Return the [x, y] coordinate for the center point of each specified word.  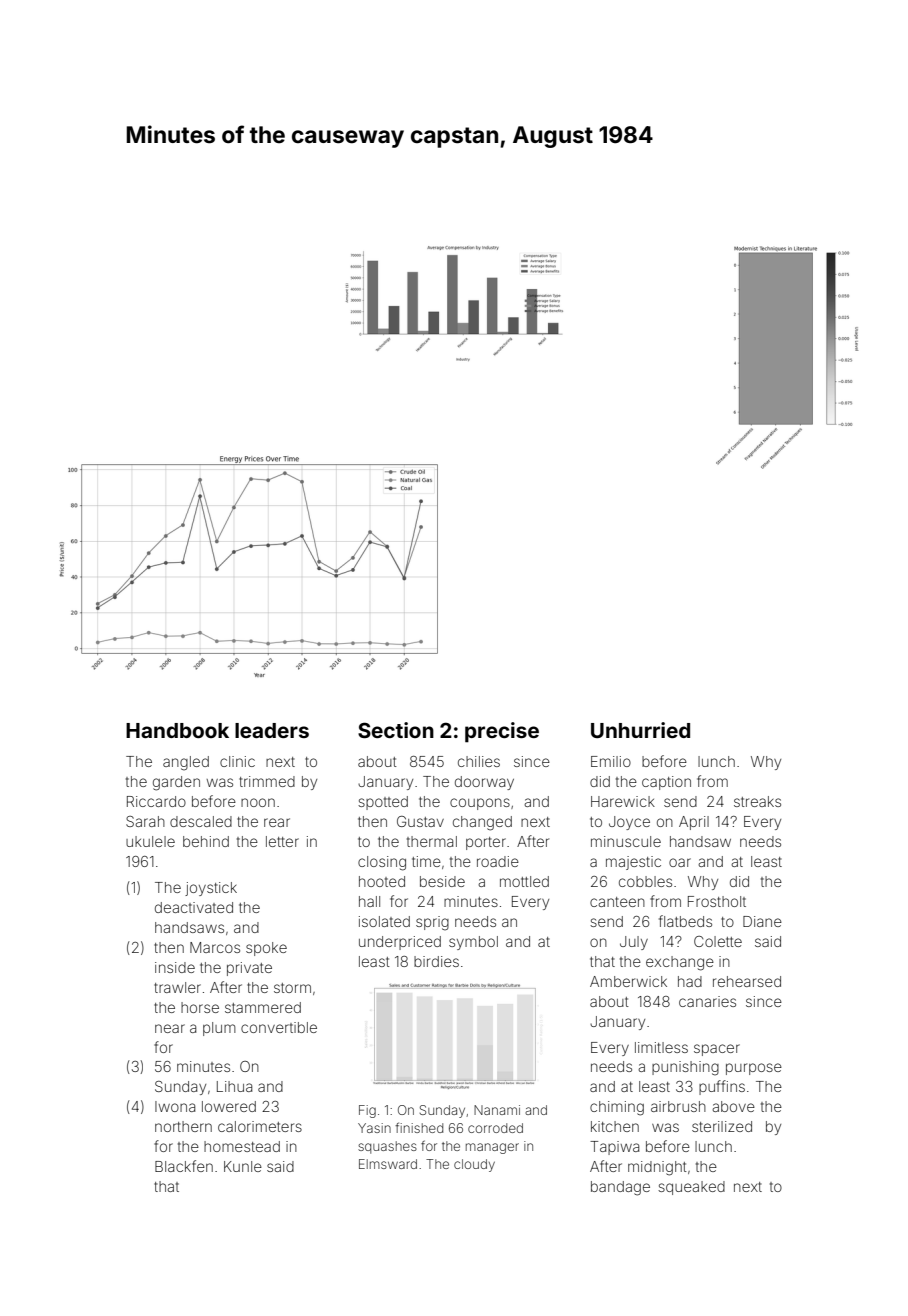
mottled [524, 881]
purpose [754, 1069]
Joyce [629, 823]
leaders [272, 730]
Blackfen [184, 1166]
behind [206, 841]
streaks [757, 801]
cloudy [474, 1165]
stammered [263, 1007]
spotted [383, 803]
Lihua [234, 1086]
